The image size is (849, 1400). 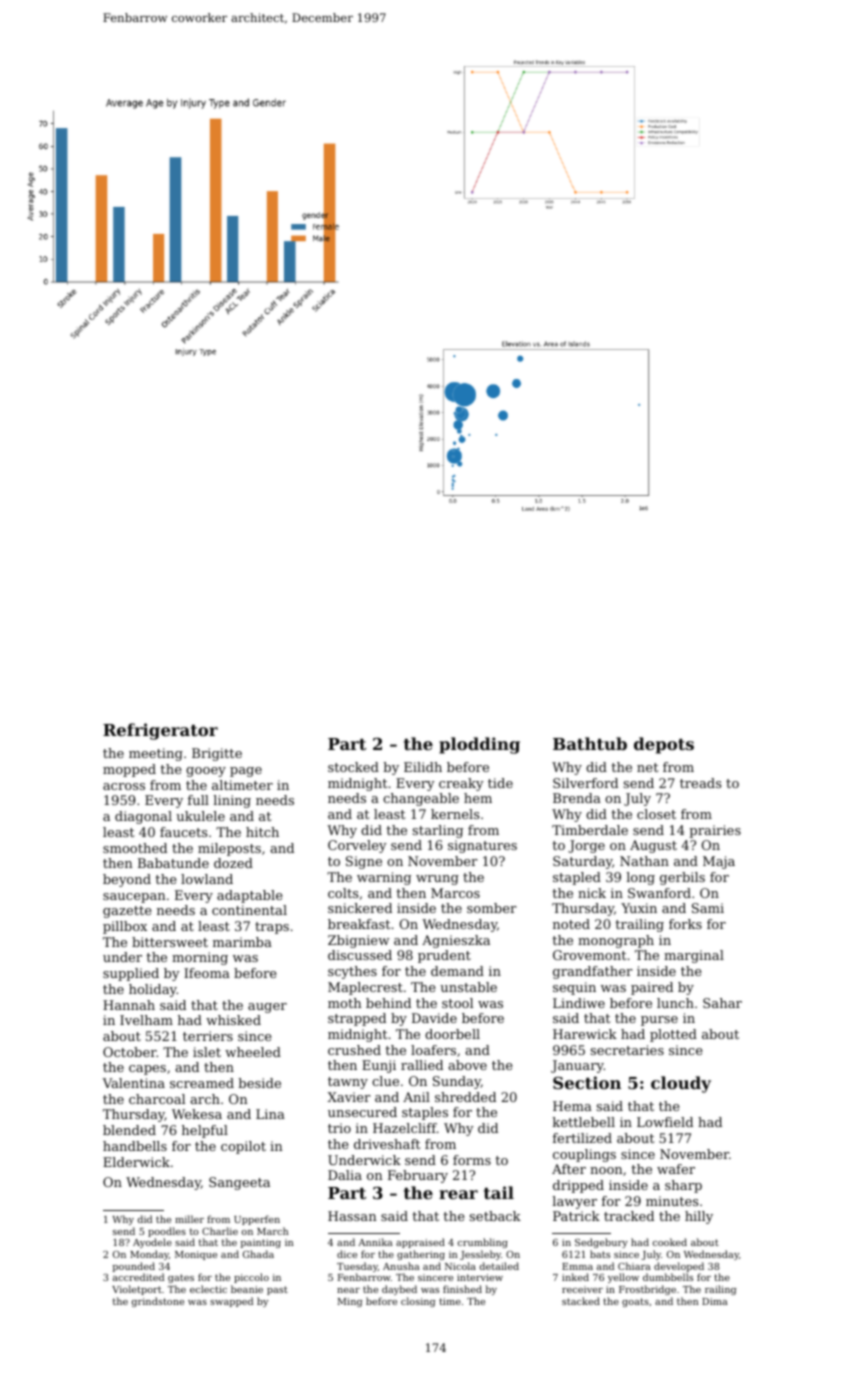 What do you see at coordinates (420, 1243) in the page?
I see `appraised` at bounding box center [420, 1243].
